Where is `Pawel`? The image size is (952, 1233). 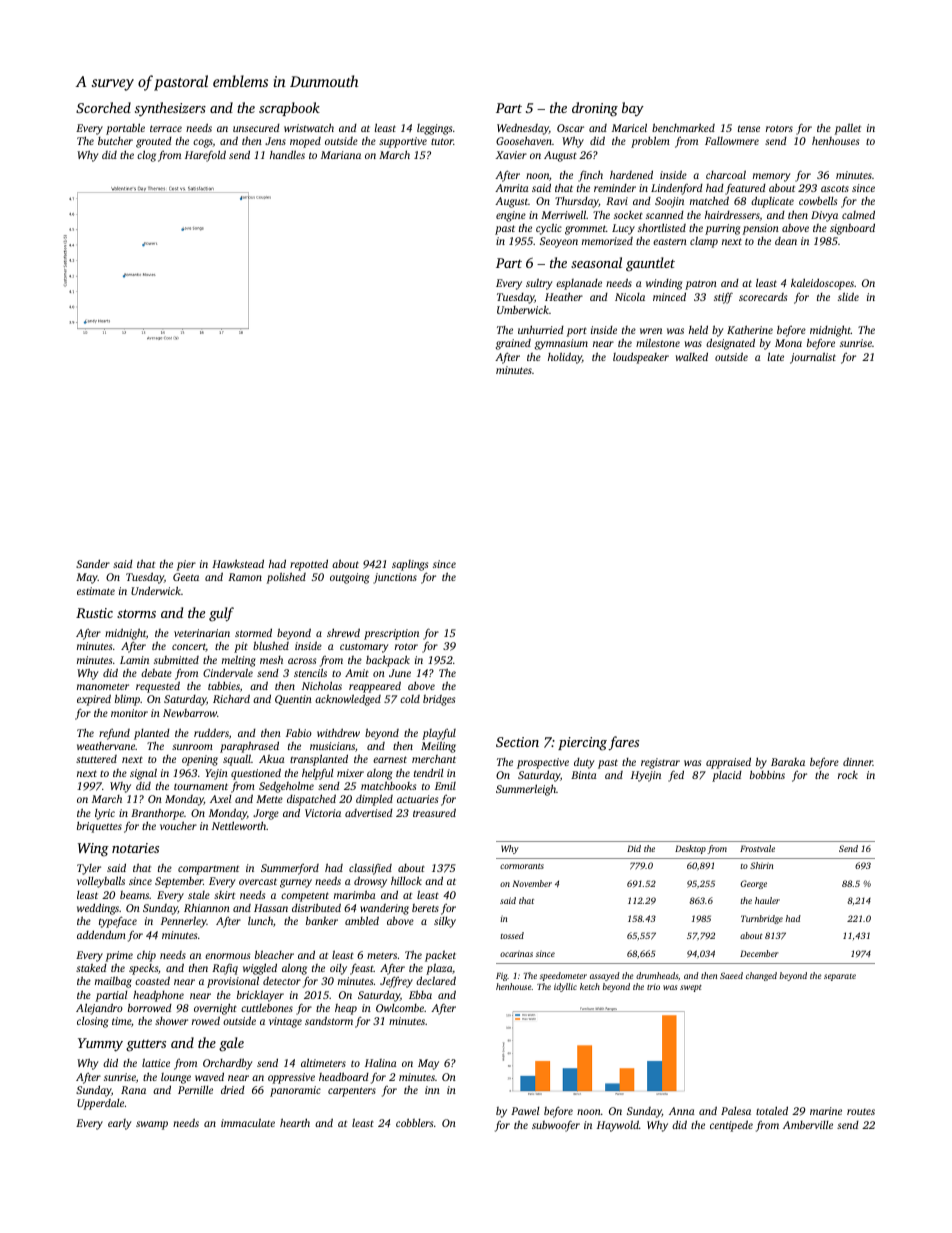
Pawel is located at coordinates (525, 1111).
